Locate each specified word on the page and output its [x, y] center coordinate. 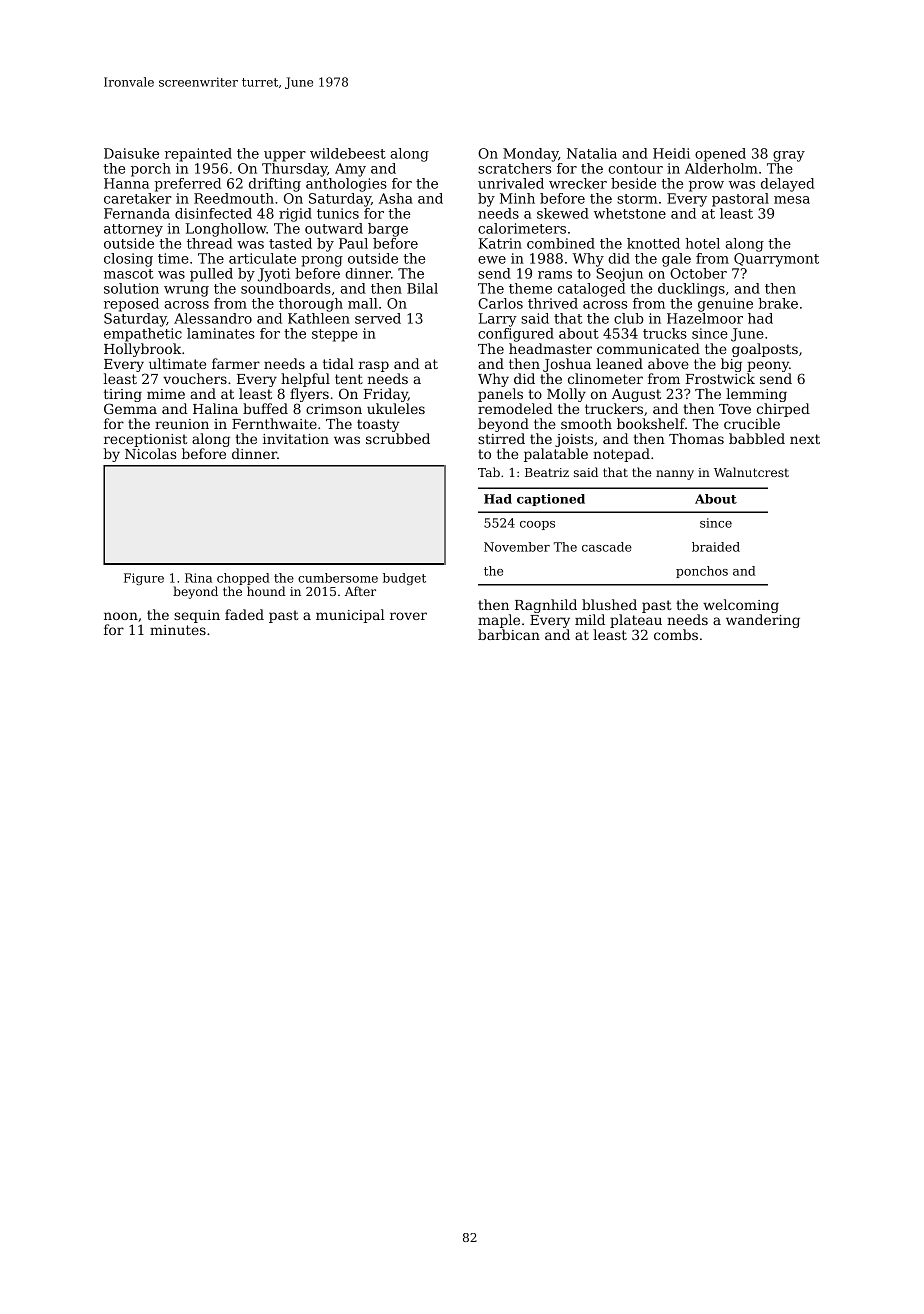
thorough [311, 305]
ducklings [691, 290]
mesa [792, 200]
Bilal [422, 288]
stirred [501, 438]
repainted [198, 155]
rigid [295, 215]
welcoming [741, 606]
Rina [198, 578]
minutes [178, 630]
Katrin [500, 243]
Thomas [696, 438]
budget [404, 579]
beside [633, 183]
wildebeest [348, 153]
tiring [123, 395]
